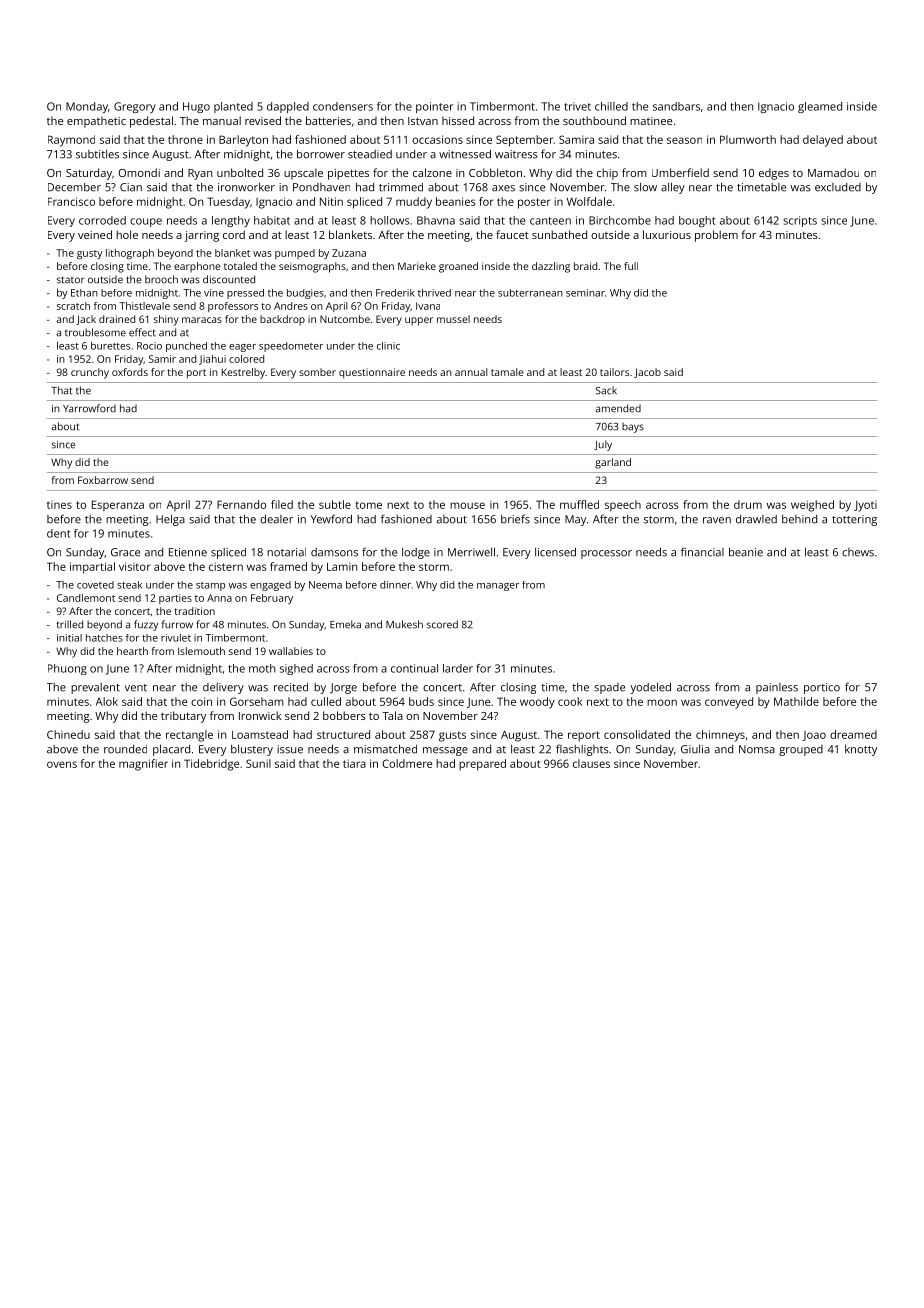 This page has width=924, height=1308. I want to click on December, so click(74, 187).
